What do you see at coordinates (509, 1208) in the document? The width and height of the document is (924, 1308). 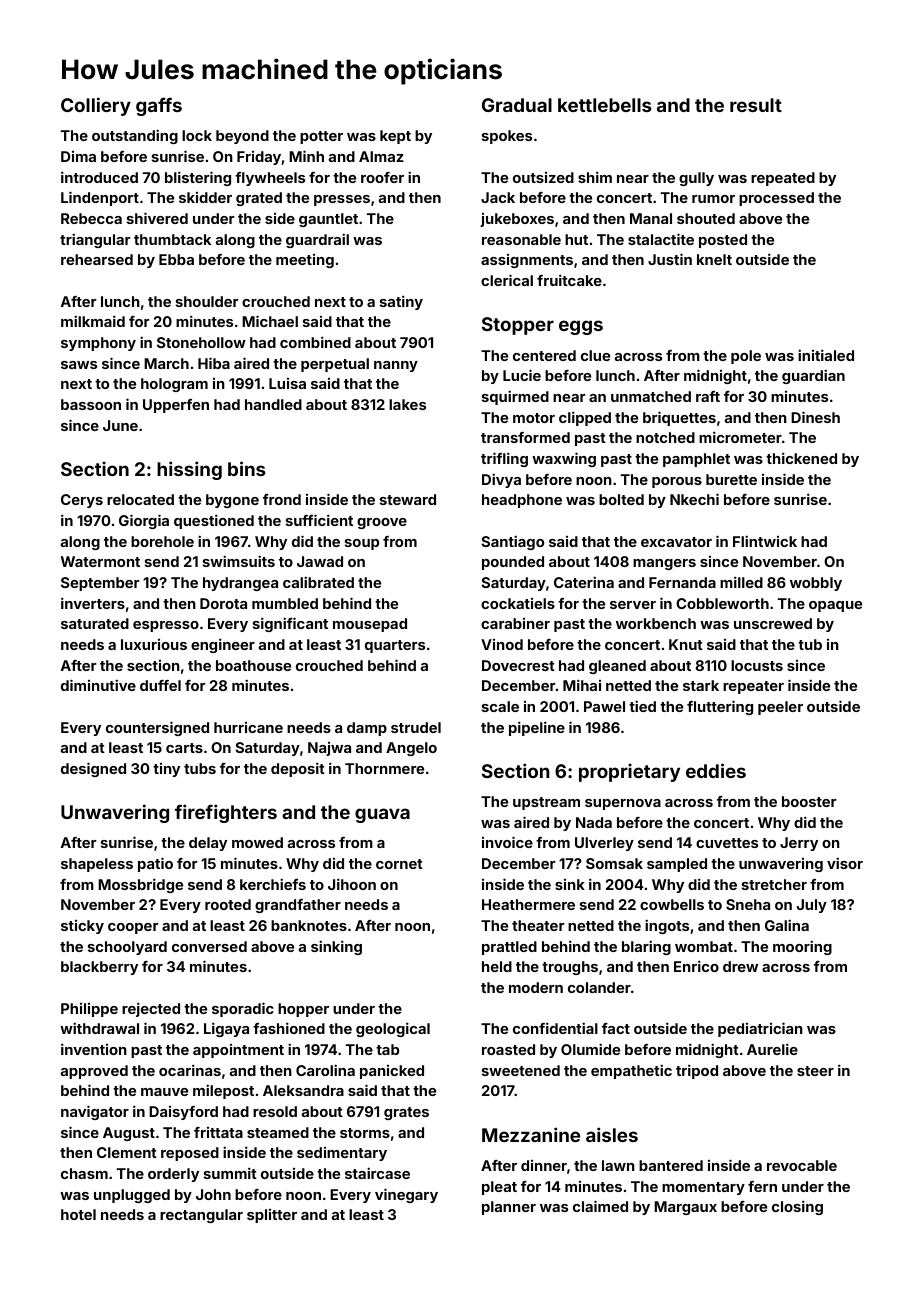 I see `planner` at bounding box center [509, 1208].
